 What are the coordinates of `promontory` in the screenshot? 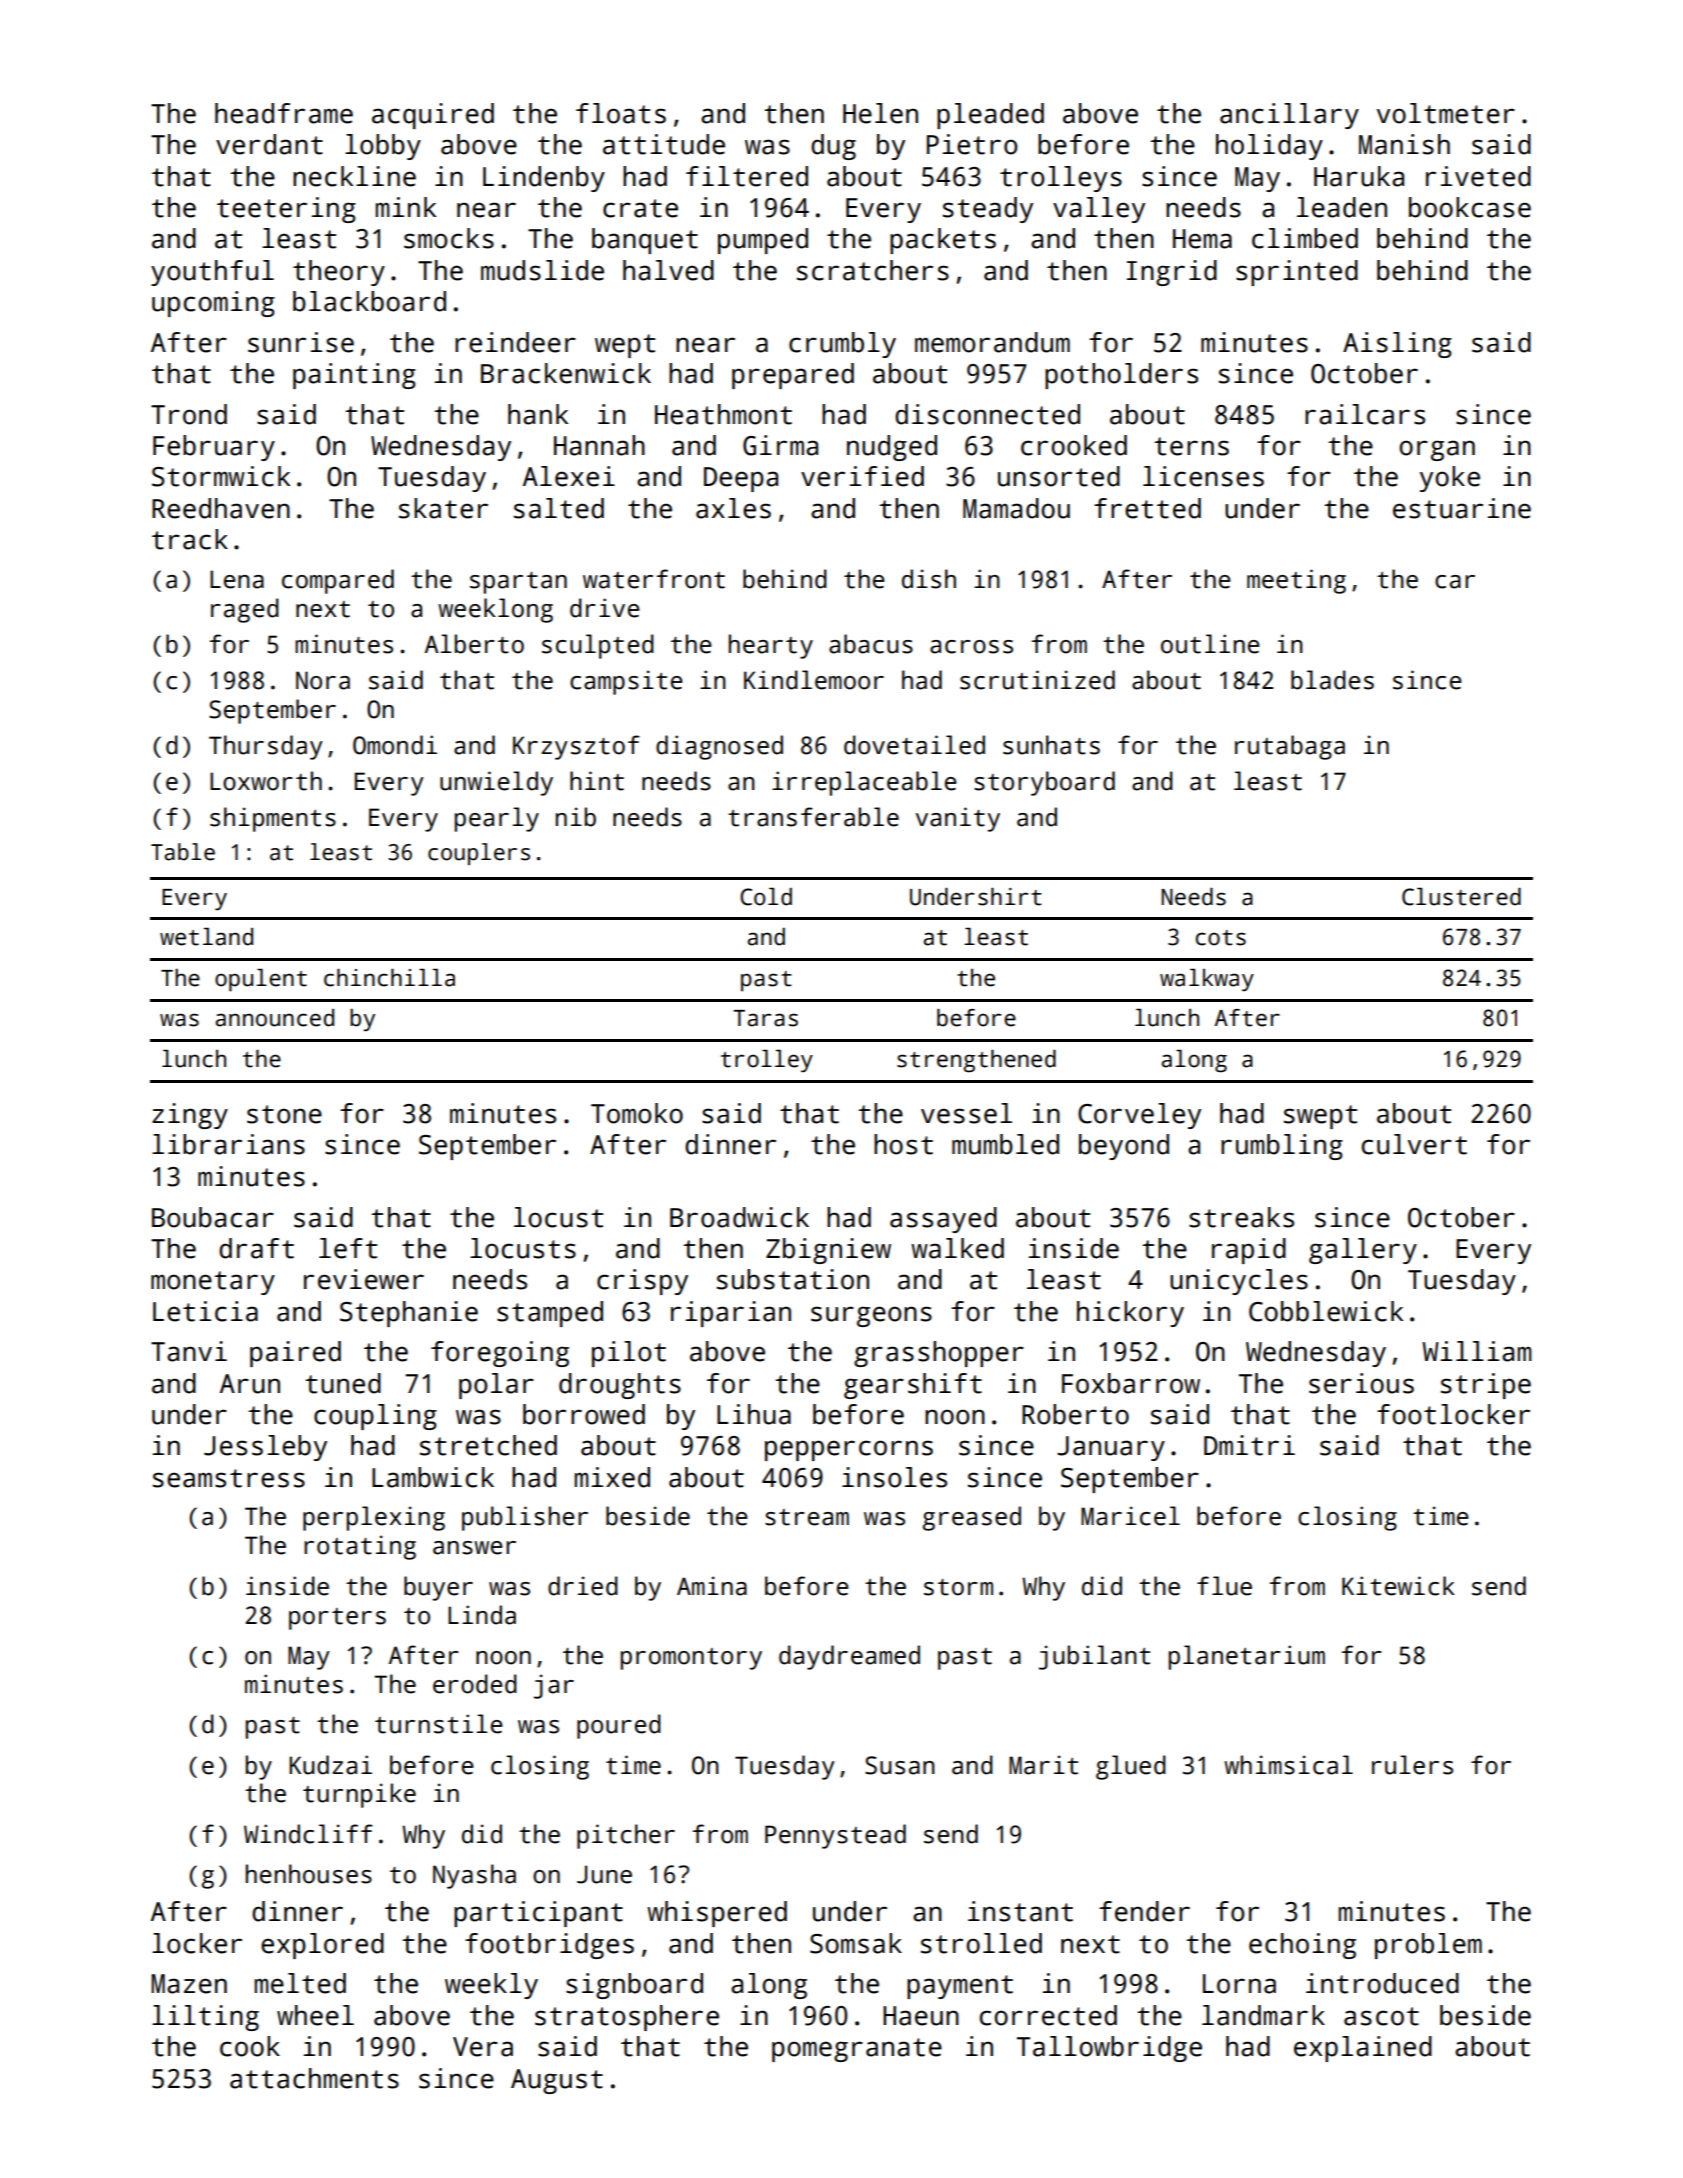 It's located at (691, 1659).
